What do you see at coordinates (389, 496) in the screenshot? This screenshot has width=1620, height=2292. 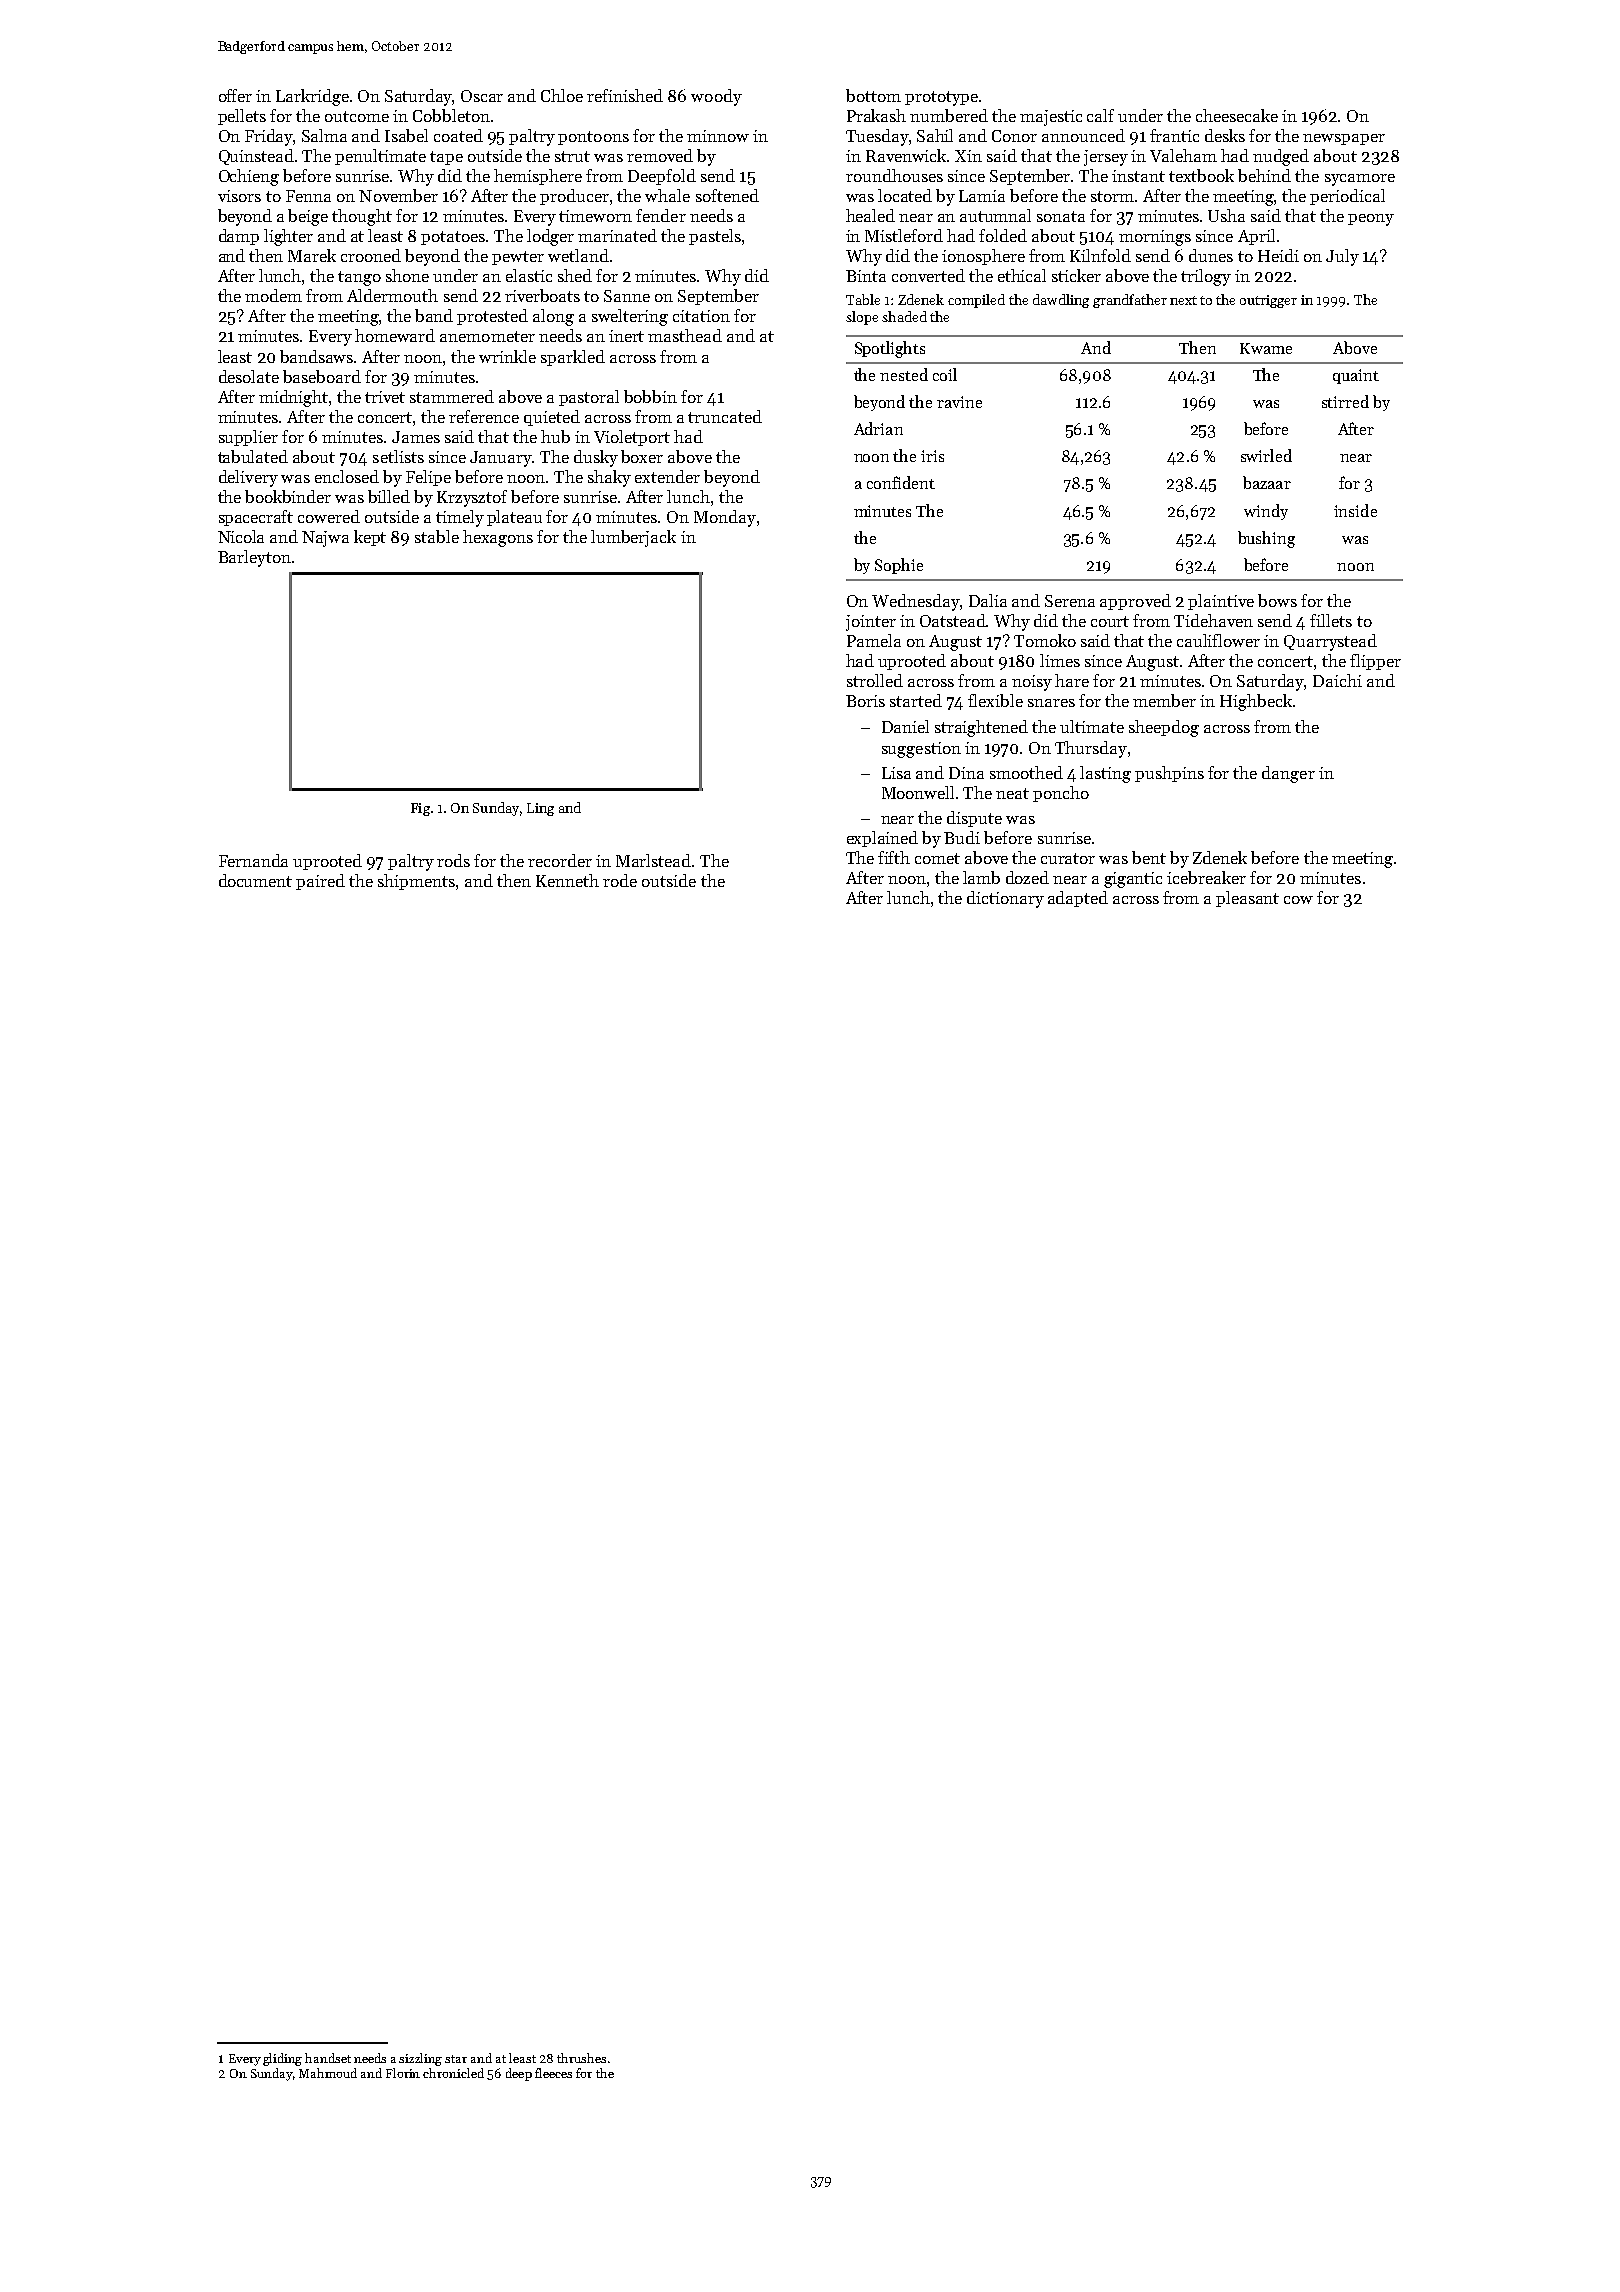 I see `billed` at bounding box center [389, 496].
